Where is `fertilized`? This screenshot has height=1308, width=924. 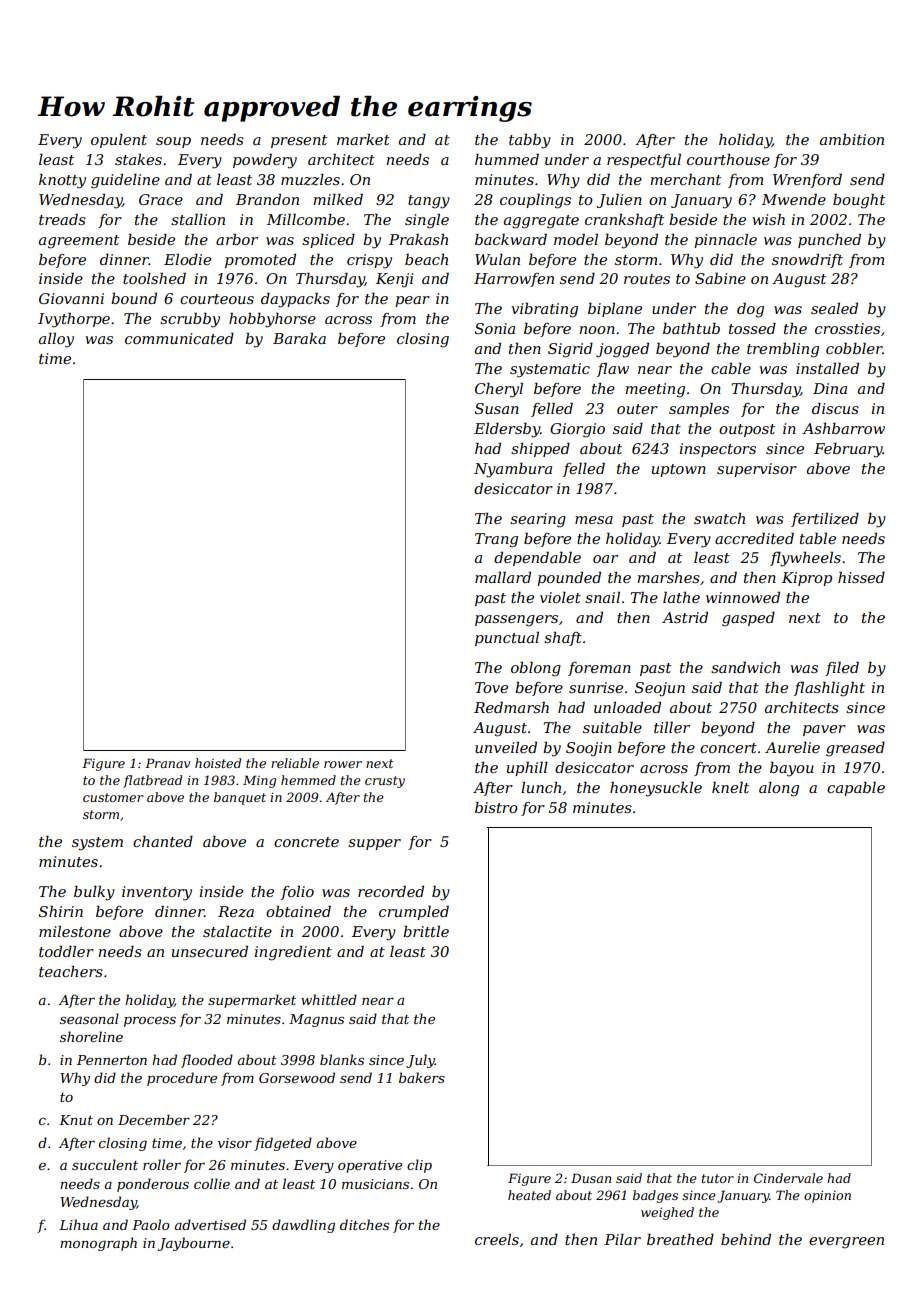 fertilized is located at coordinates (825, 519).
